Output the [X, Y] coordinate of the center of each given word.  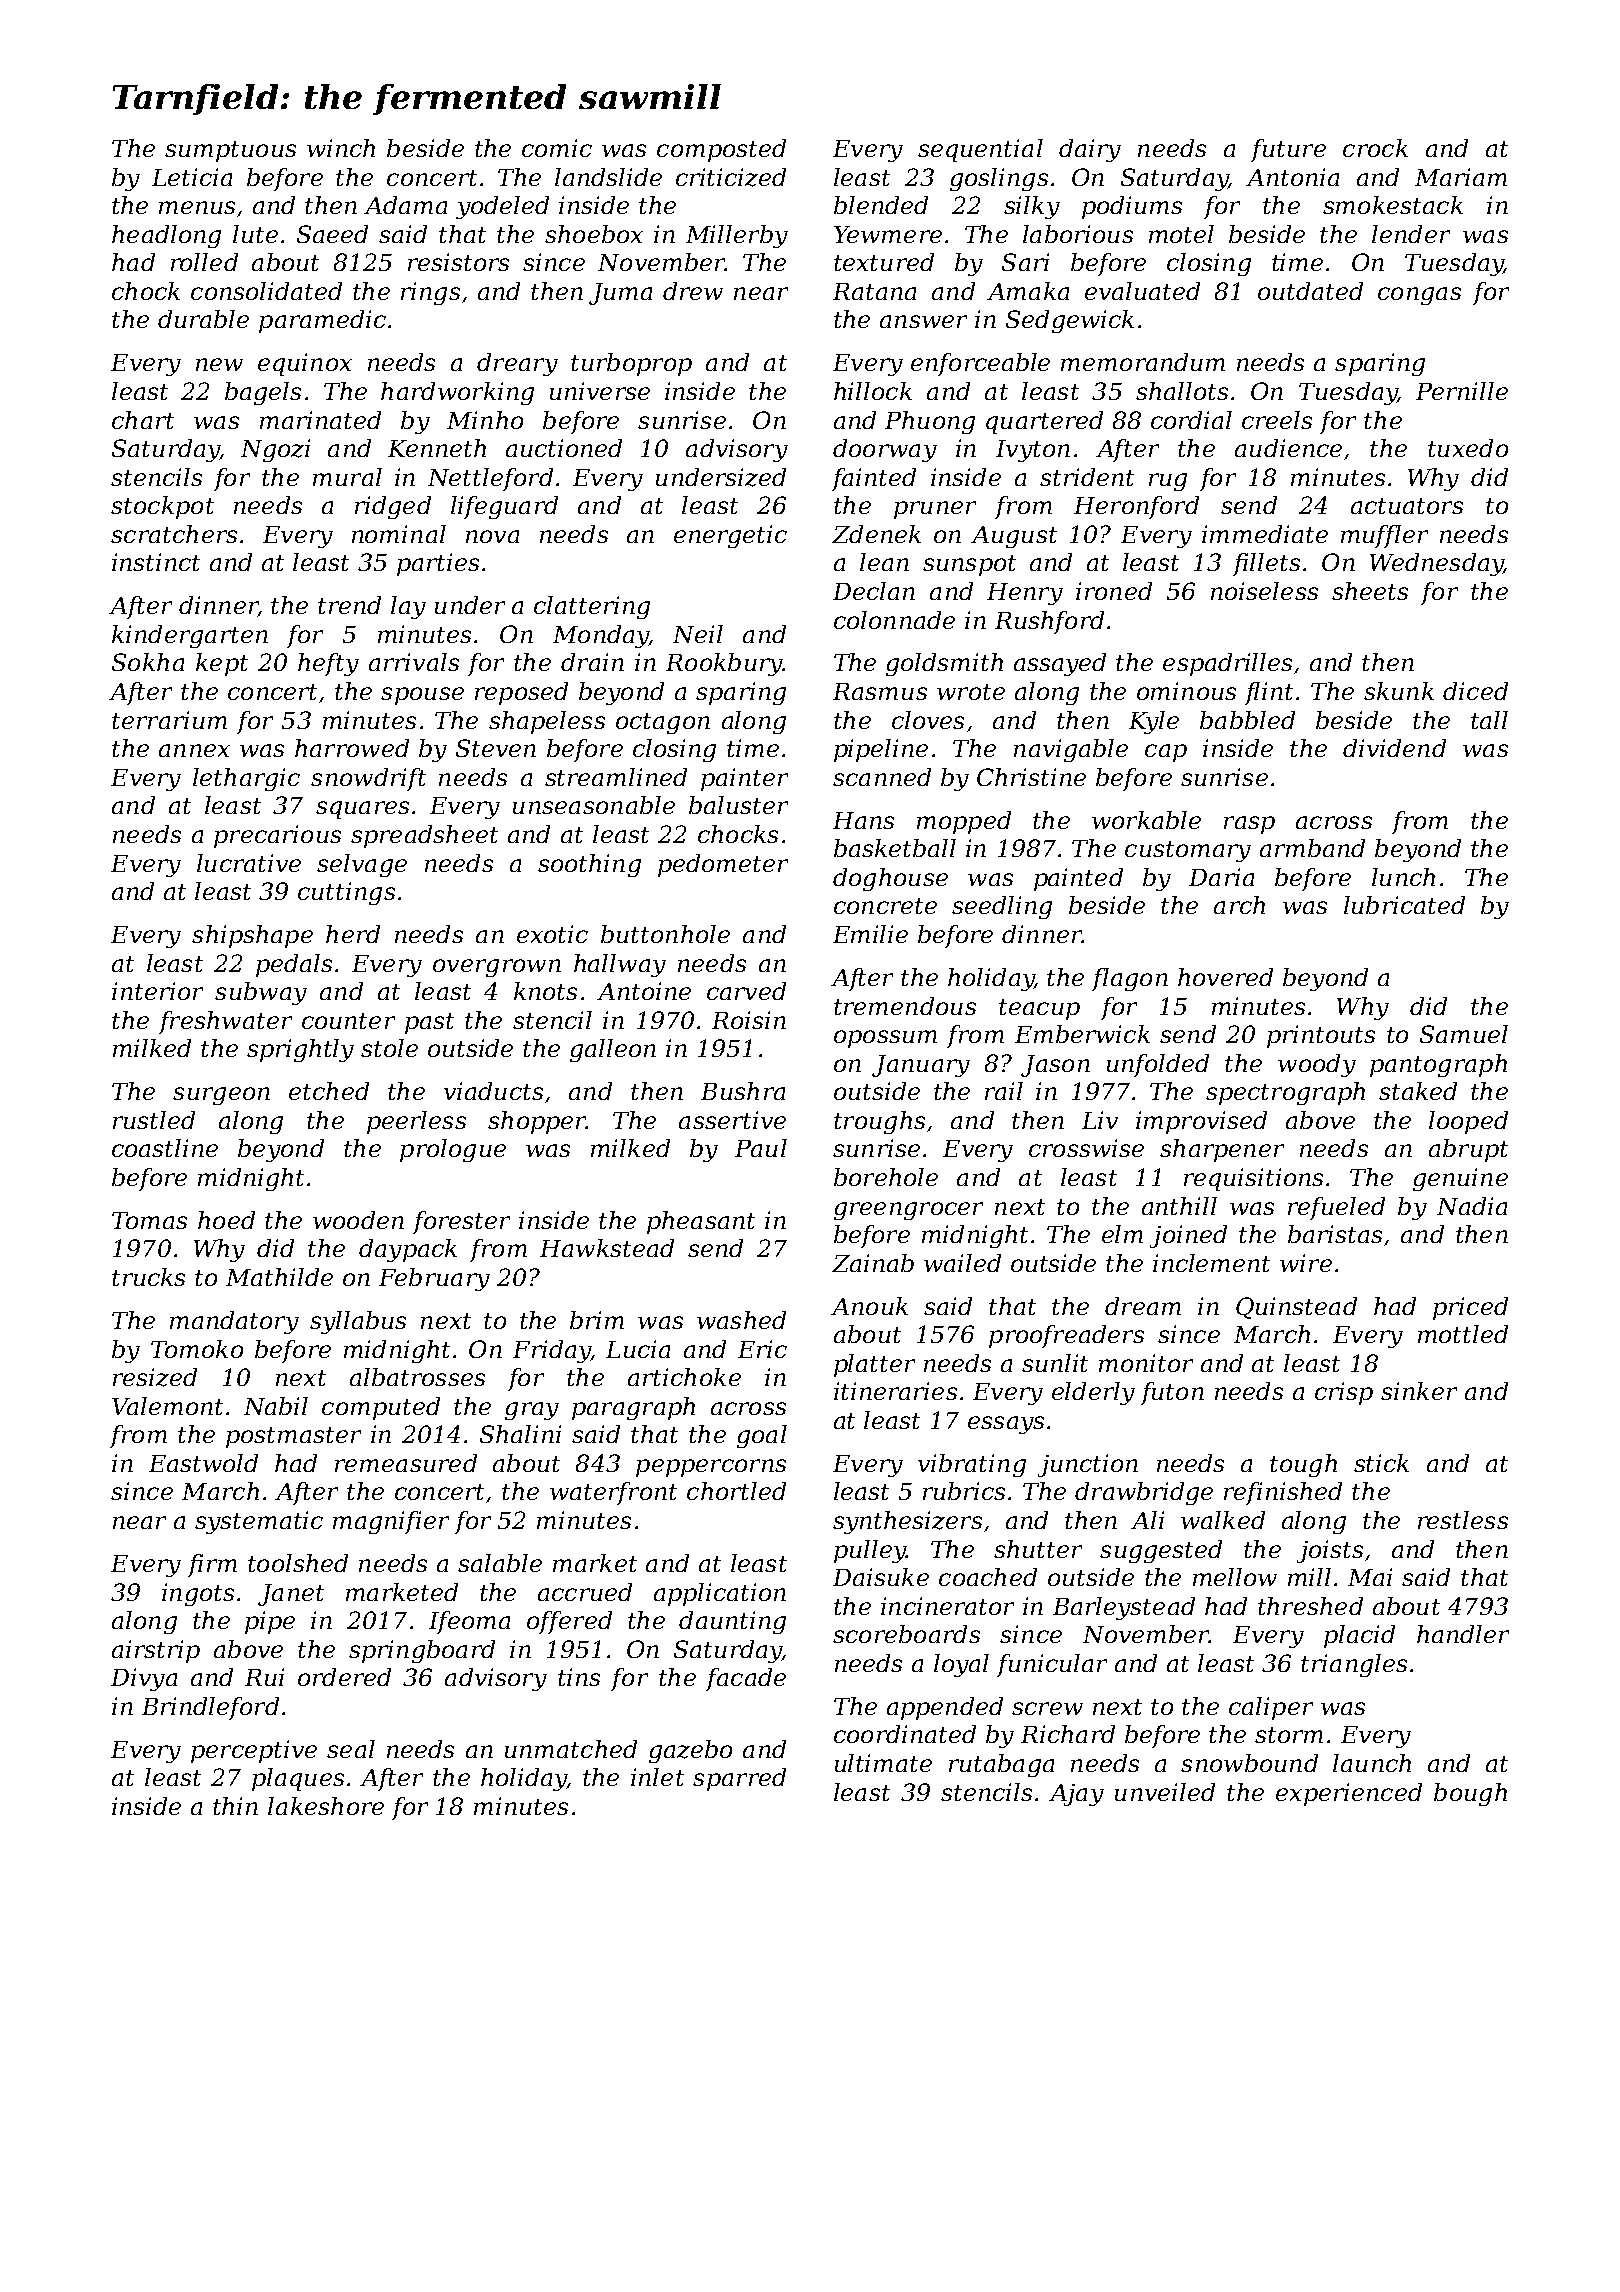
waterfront [613, 1493]
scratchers [174, 534]
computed [381, 1408]
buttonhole [665, 934]
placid [1359, 1636]
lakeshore [326, 1806]
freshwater [225, 1022]
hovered [1225, 977]
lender [1411, 234]
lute [255, 234]
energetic [730, 536]
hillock [873, 391]
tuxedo [1468, 448]
